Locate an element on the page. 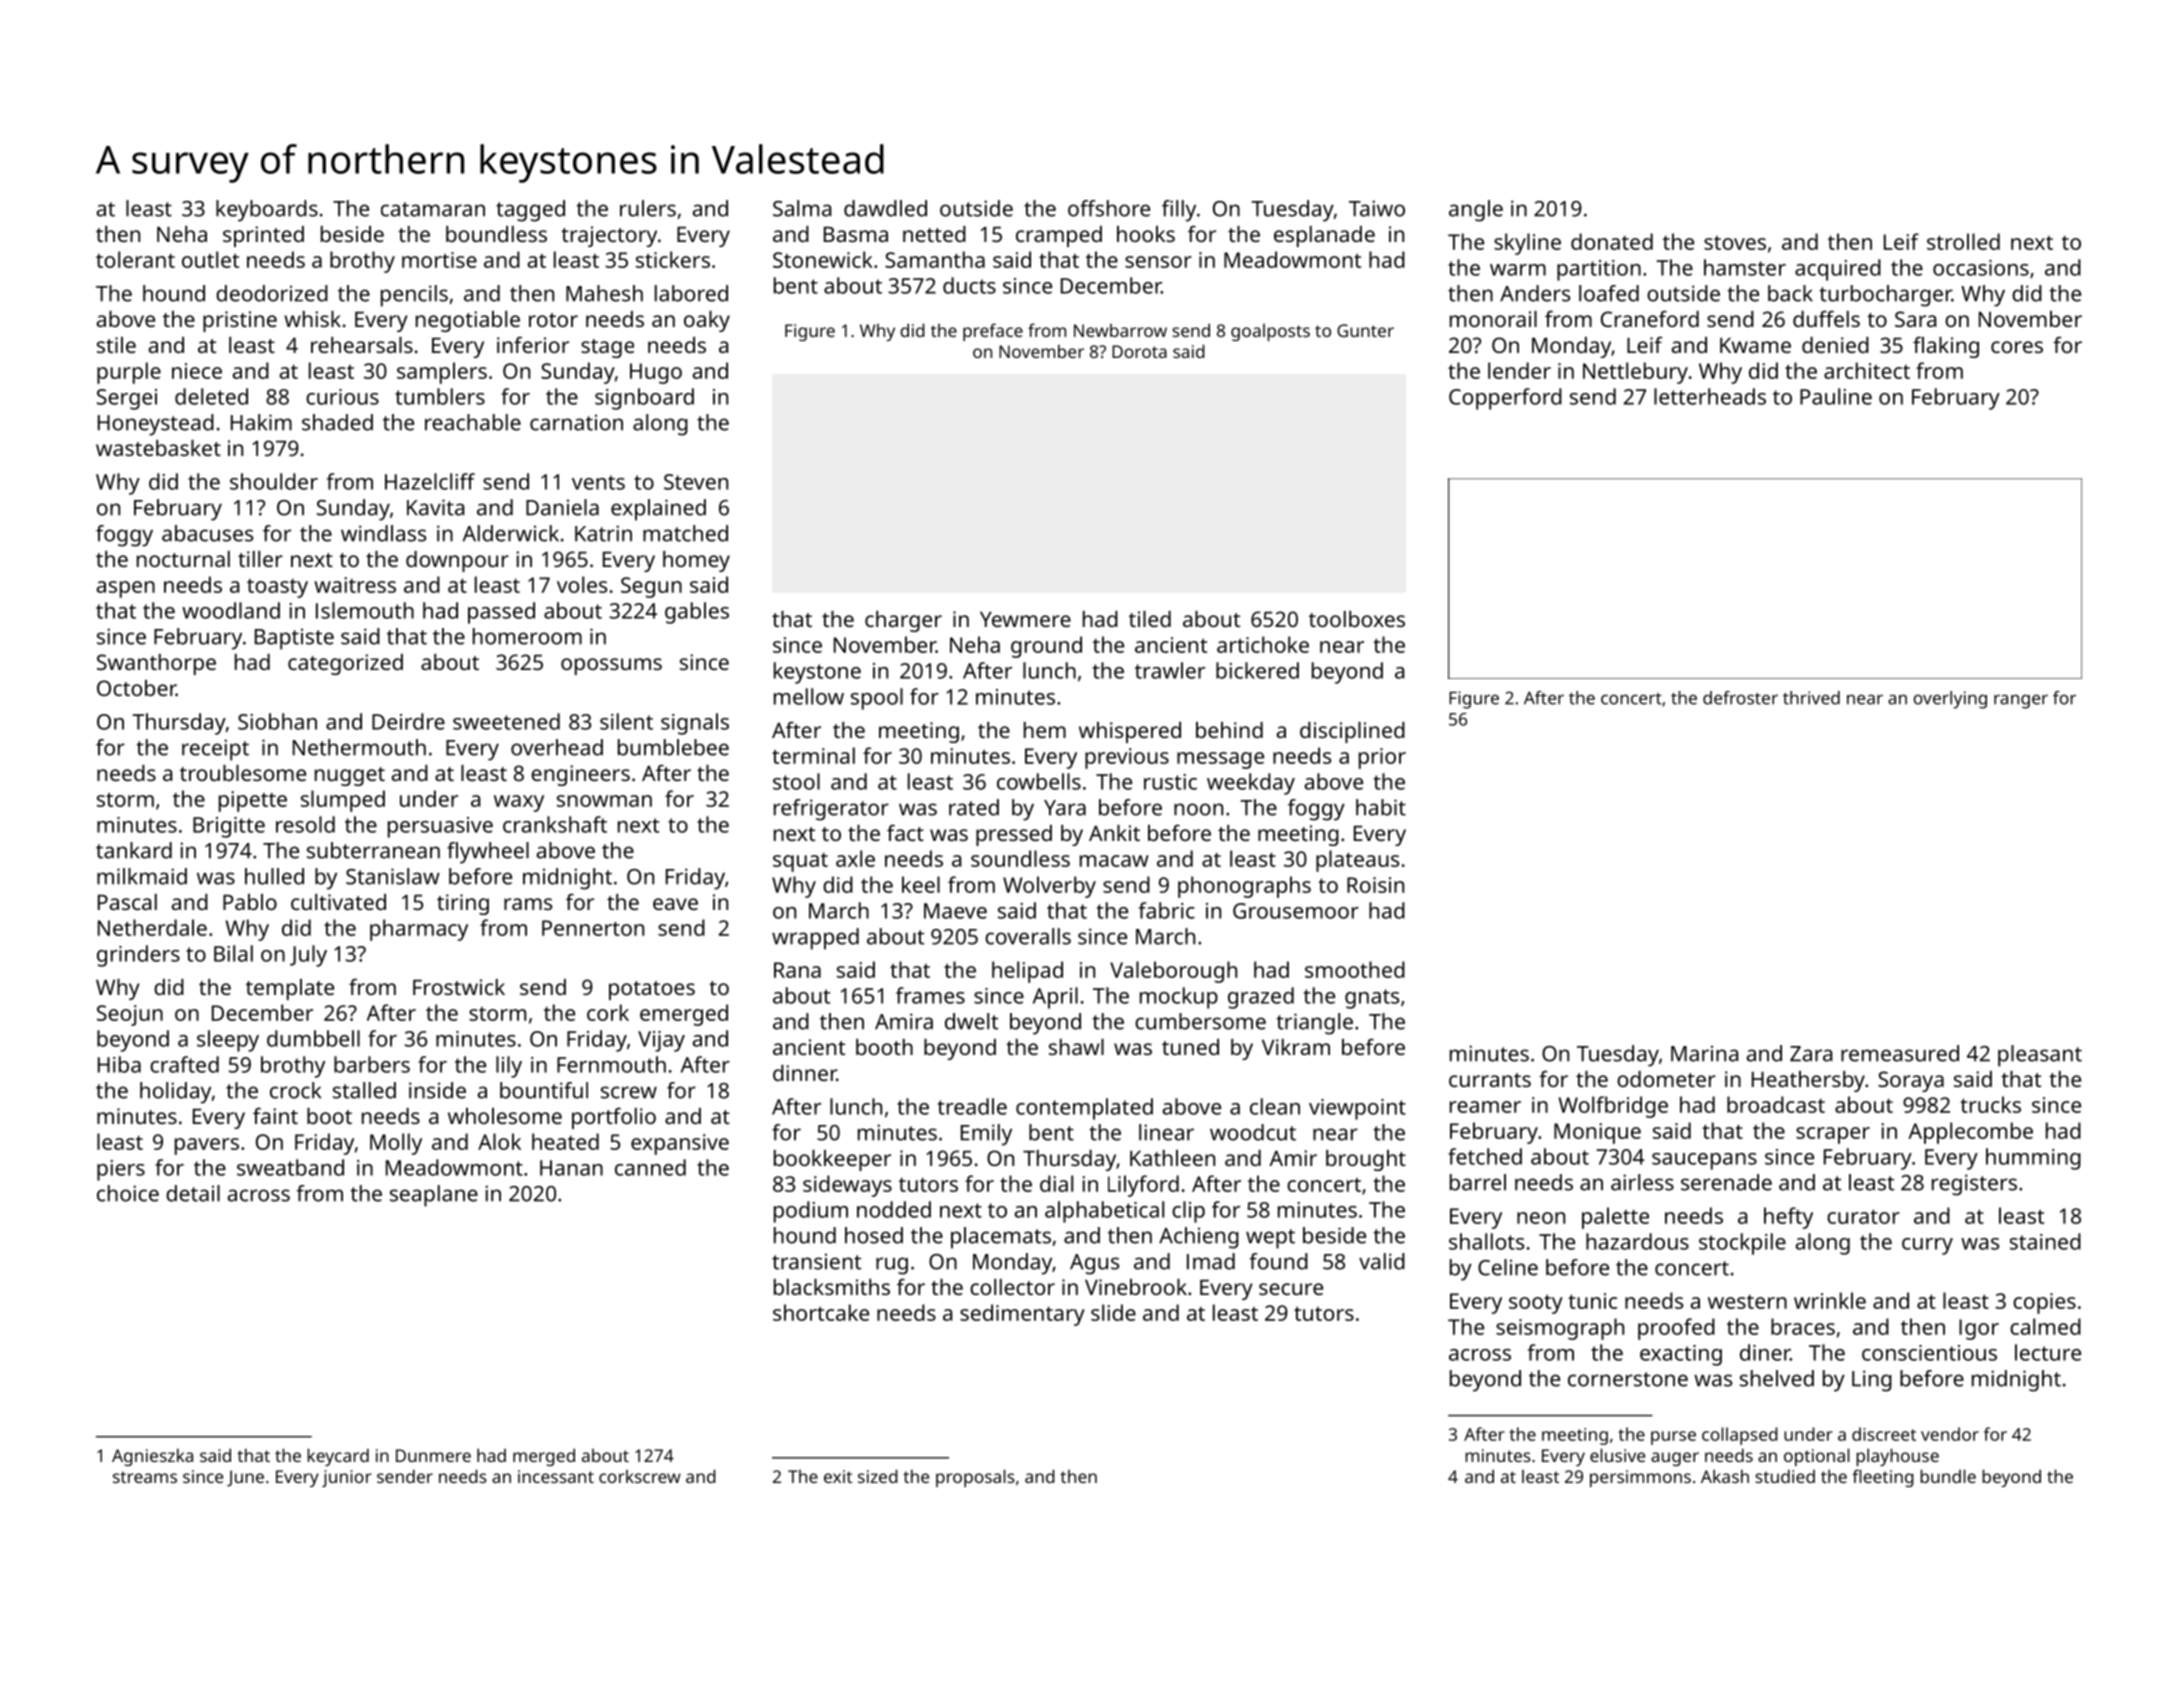 This image has width=2178, height=1683. incessant is located at coordinates (556, 1476).
